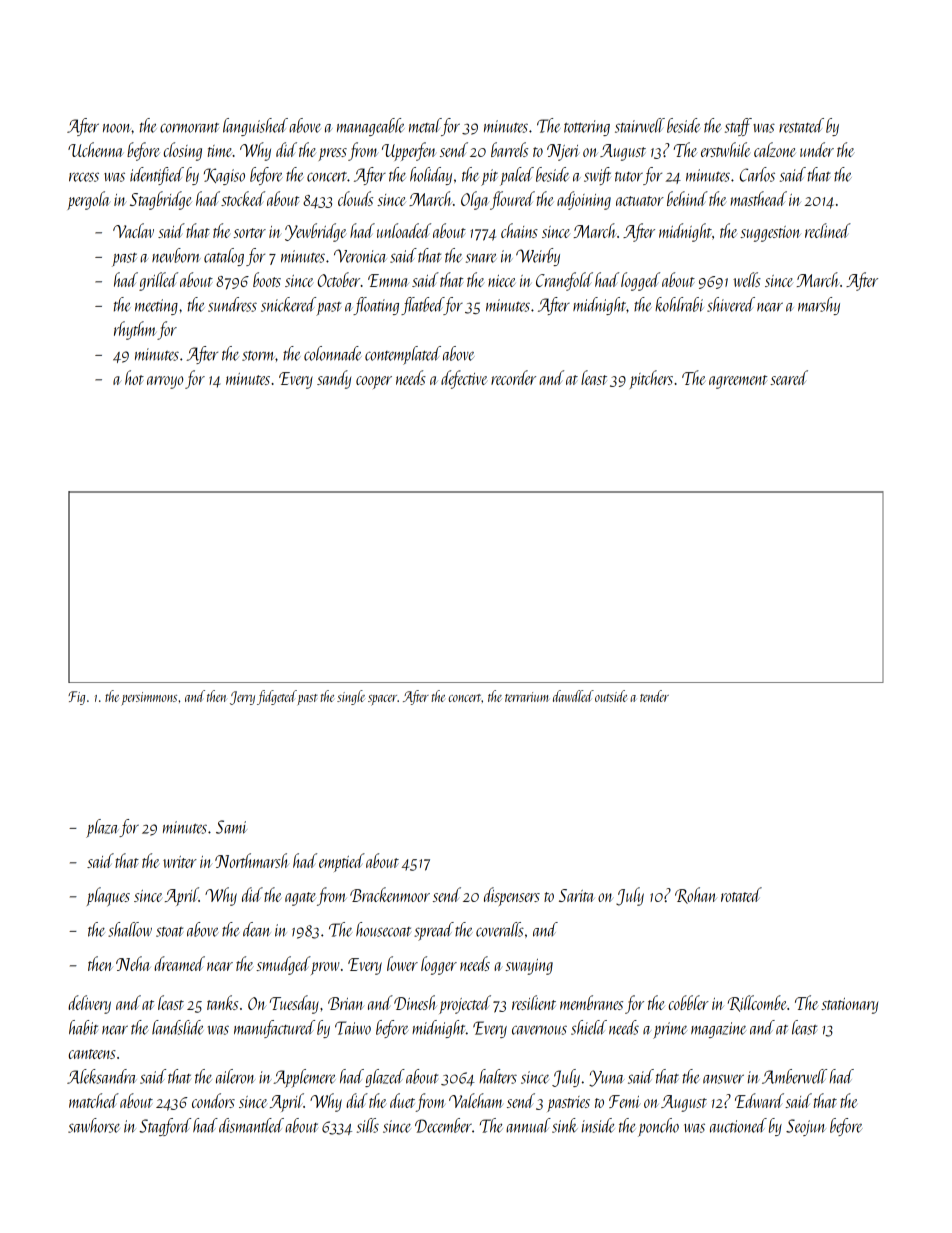 This screenshot has width=952, height=1233. I want to click on metal, so click(425, 125).
